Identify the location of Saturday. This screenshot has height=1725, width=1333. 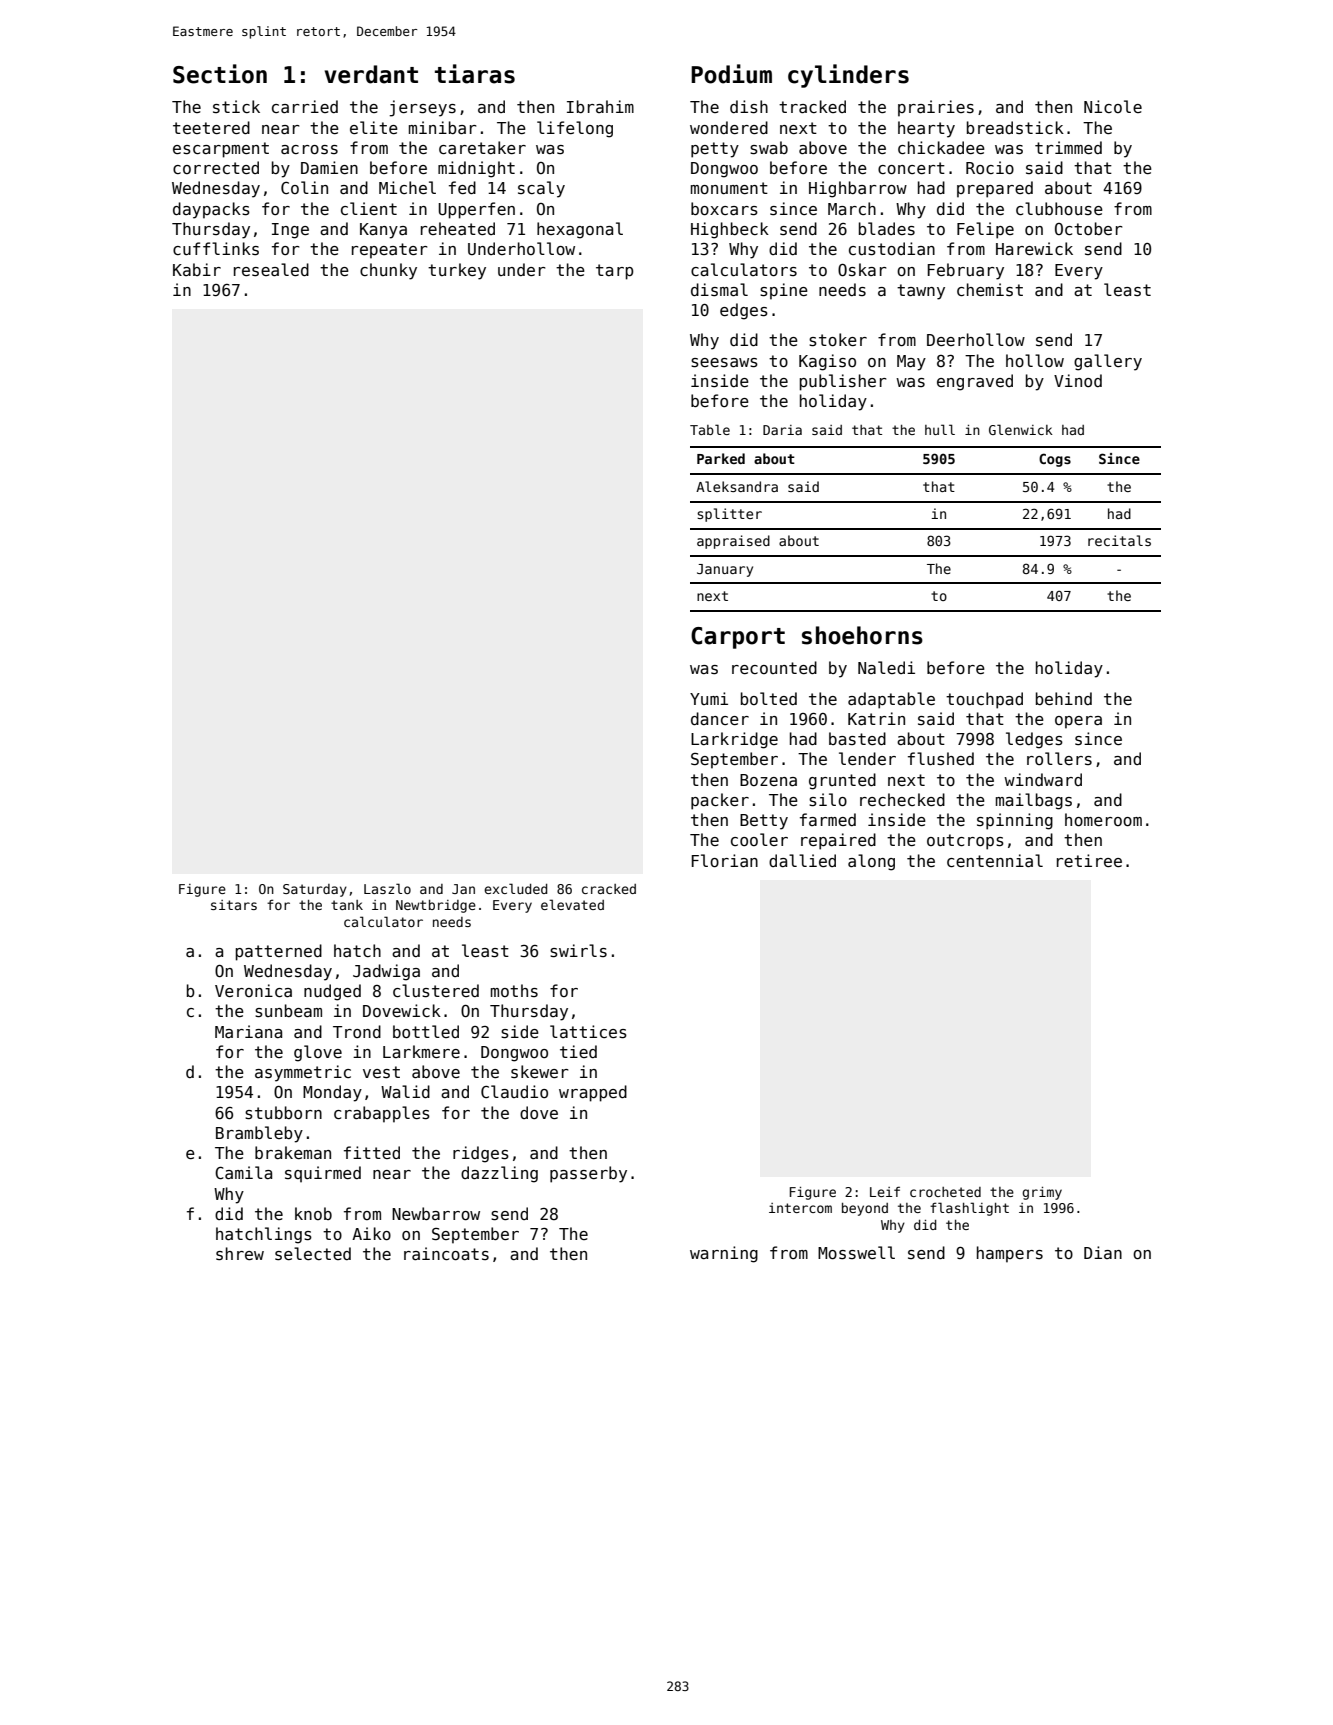
(315, 890).
